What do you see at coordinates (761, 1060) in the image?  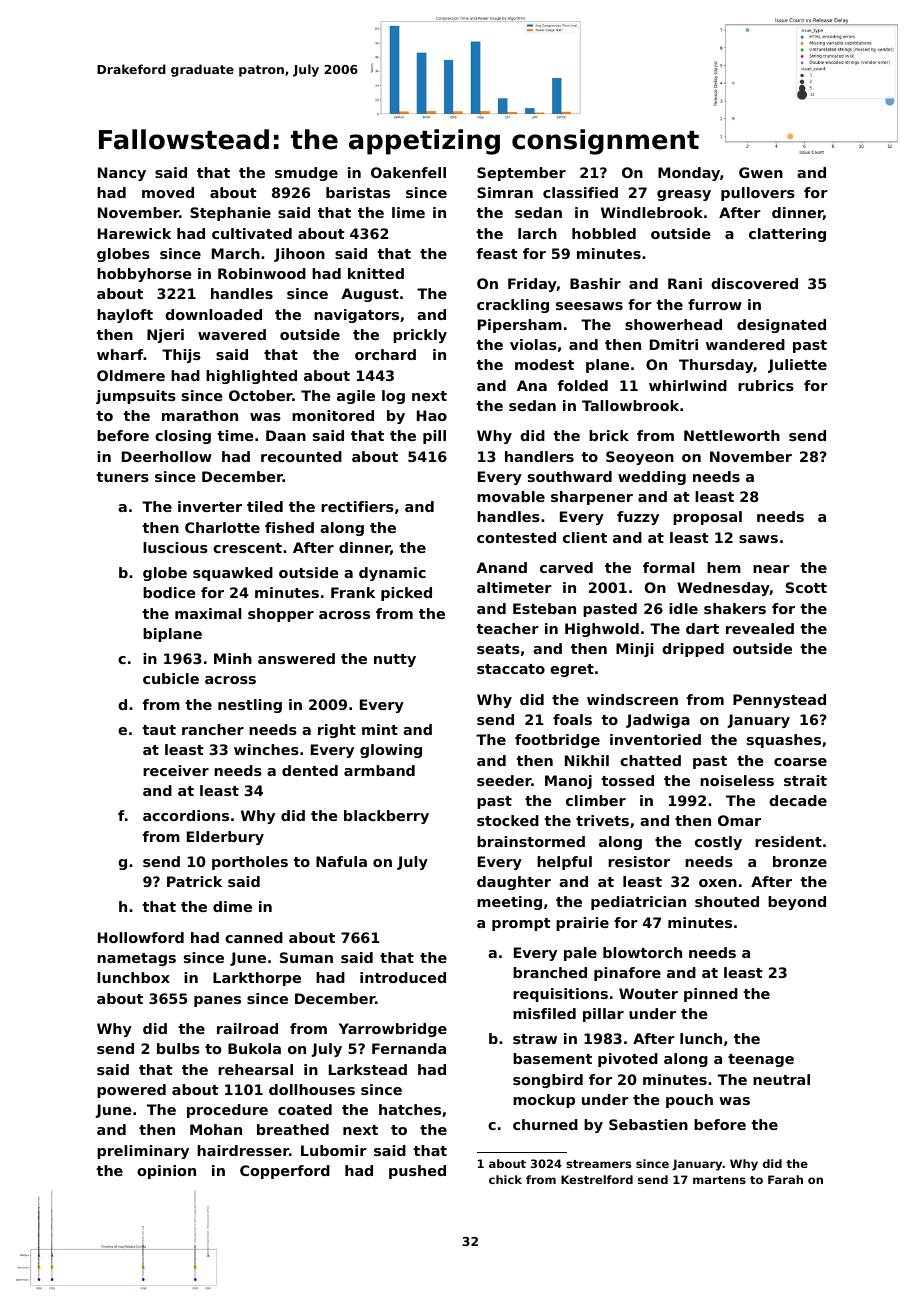 I see `teenage` at bounding box center [761, 1060].
